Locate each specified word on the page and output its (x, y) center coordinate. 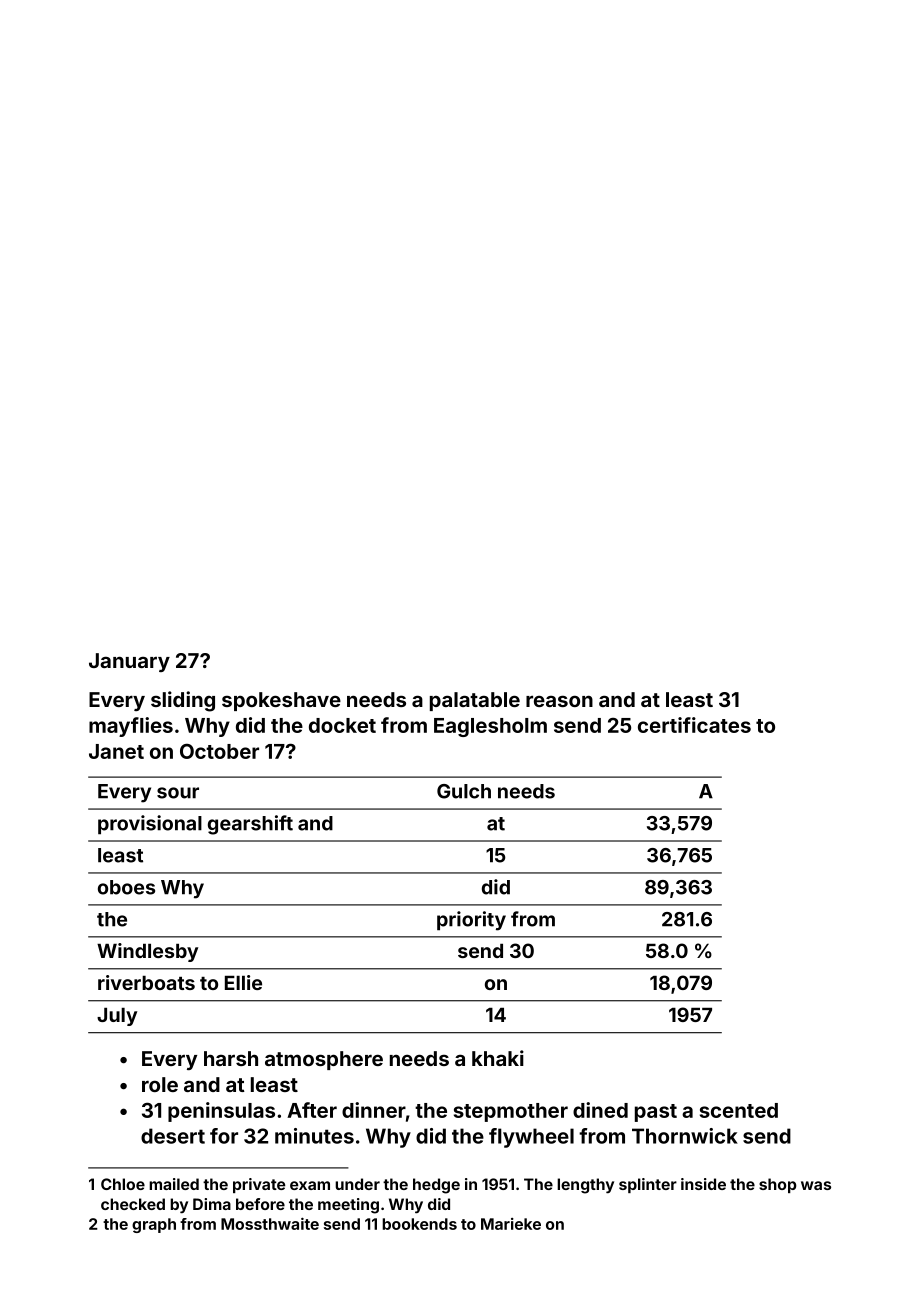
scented (739, 1110)
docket (342, 725)
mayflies (131, 727)
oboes (126, 887)
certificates (694, 725)
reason (559, 701)
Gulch (464, 791)
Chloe (123, 1184)
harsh (231, 1058)
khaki (498, 1058)
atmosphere (324, 1060)
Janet (116, 751)
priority (471, 921)
